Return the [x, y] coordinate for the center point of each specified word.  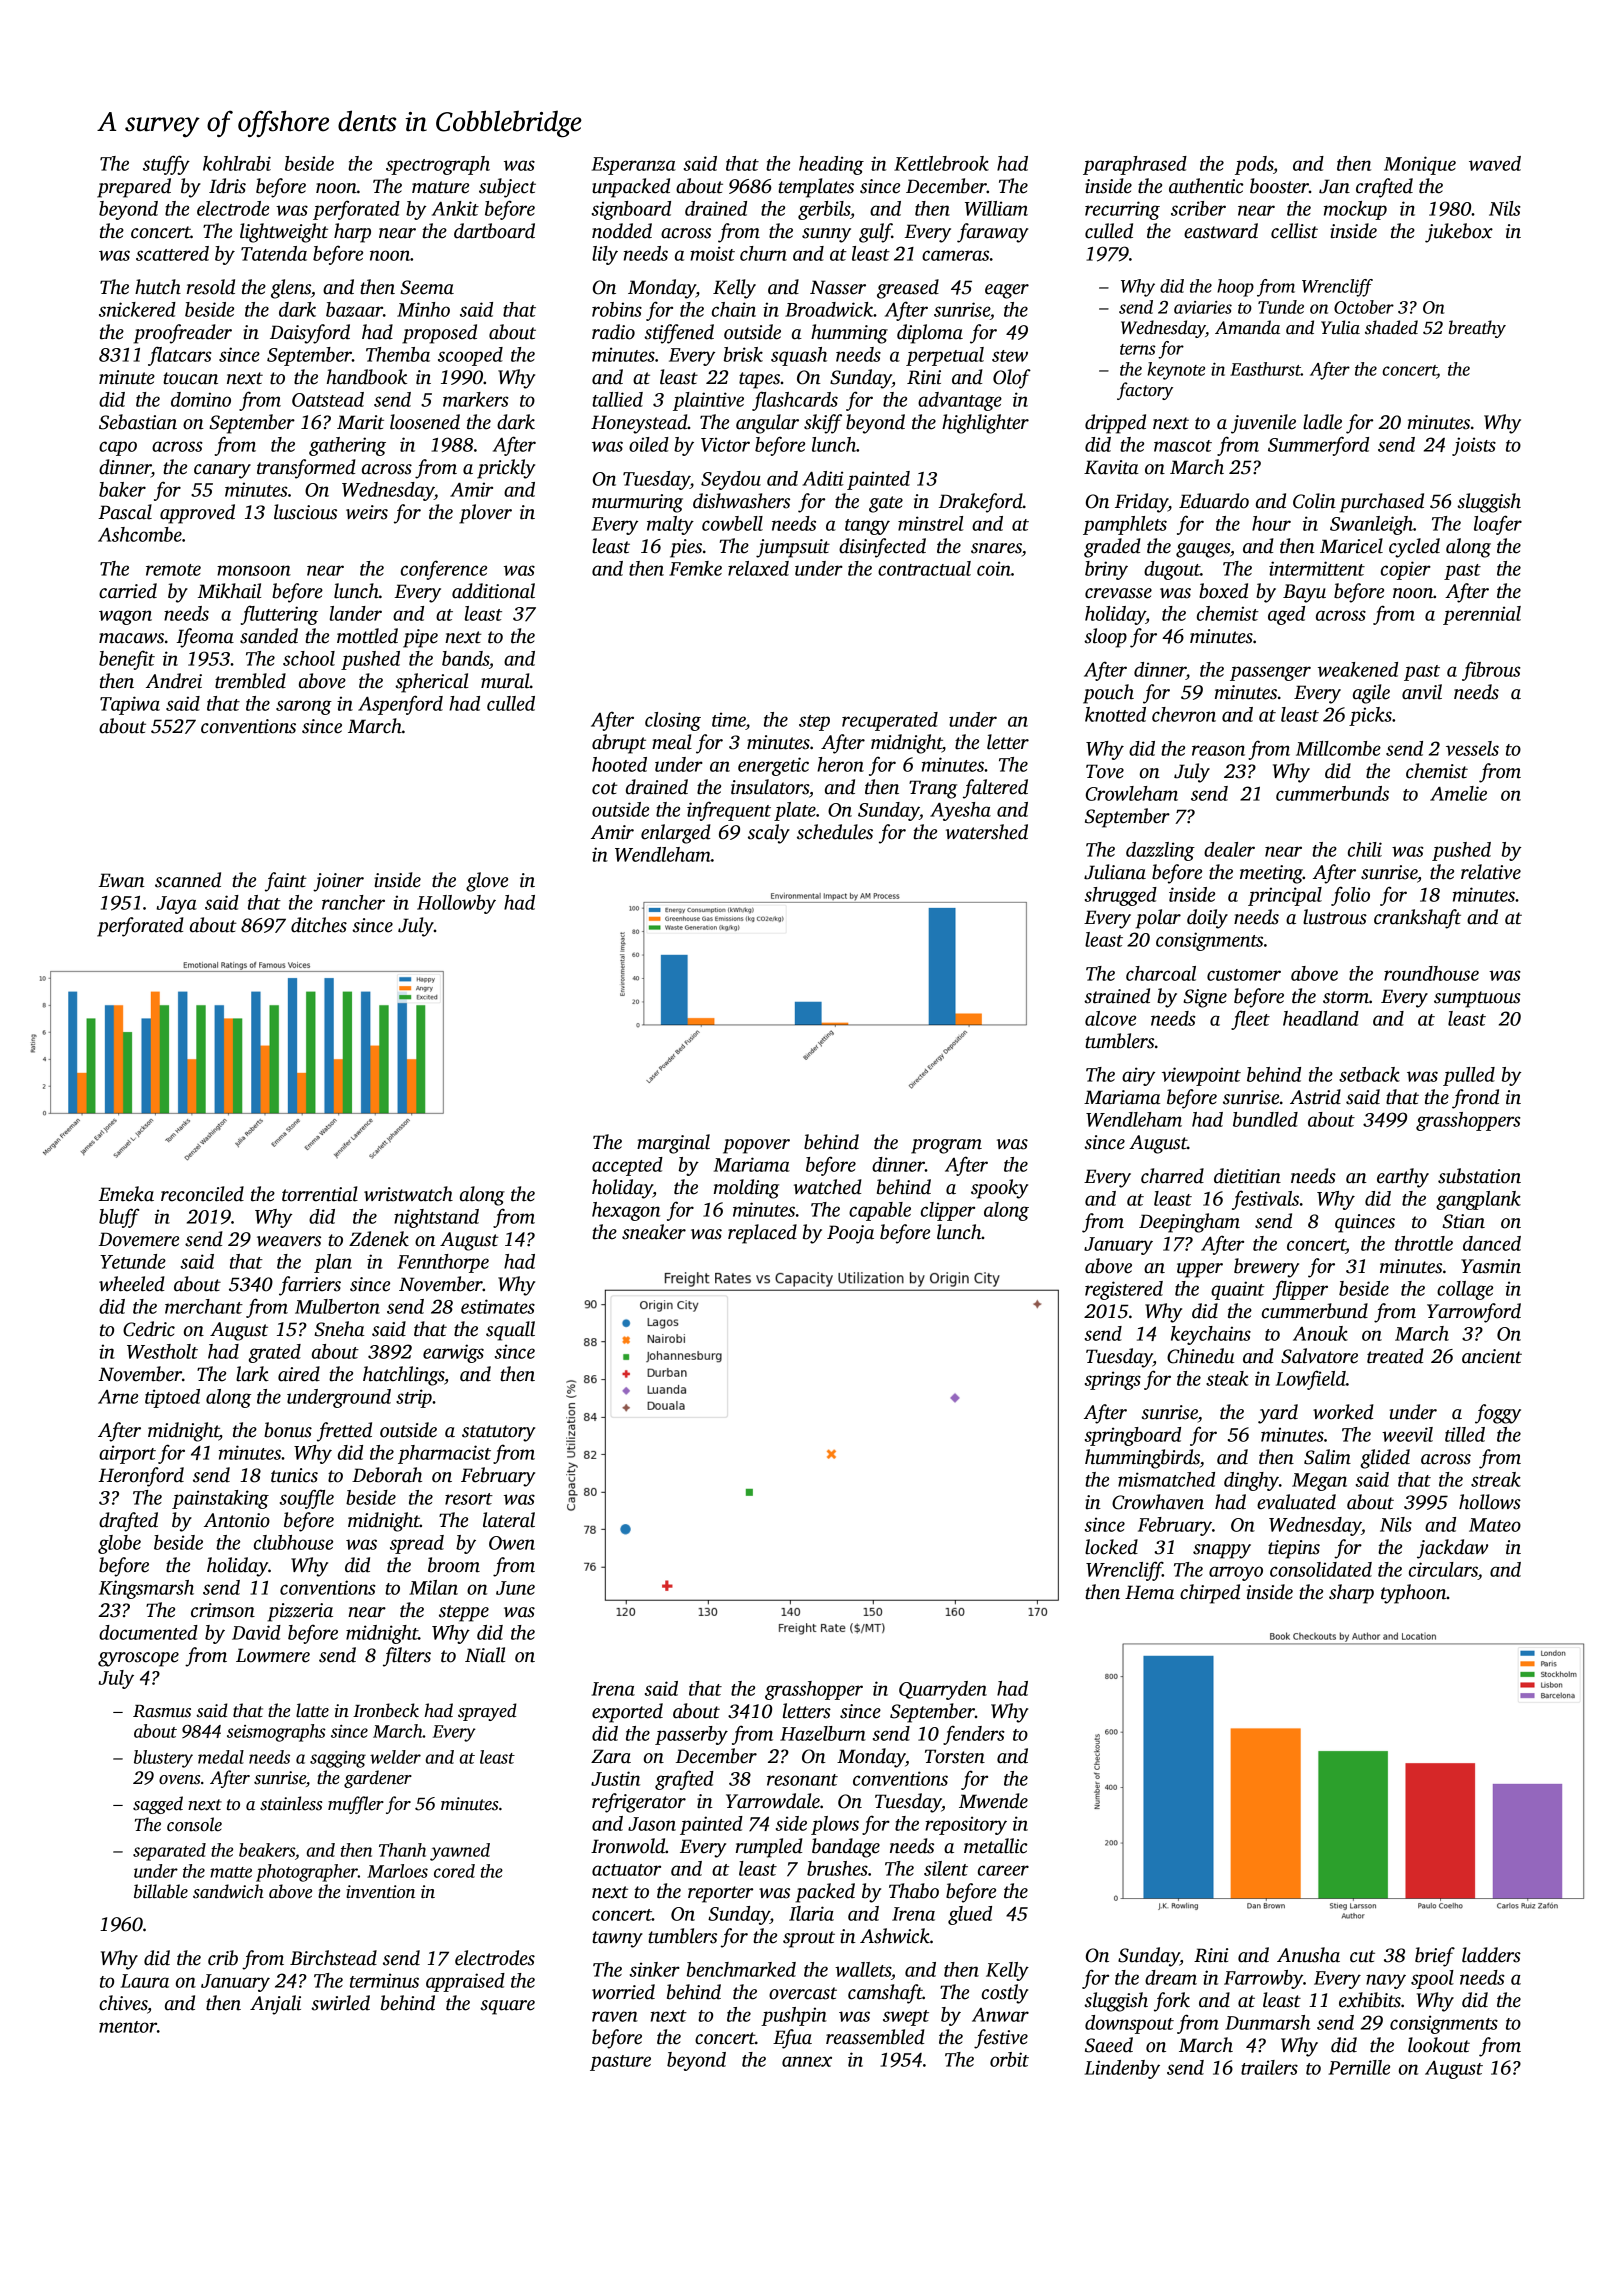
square [507, 2007]
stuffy [166, 165]
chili [1365, 849]
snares [996, 548]
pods [1254, 165]
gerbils [824, 210]
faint [286, 882]
